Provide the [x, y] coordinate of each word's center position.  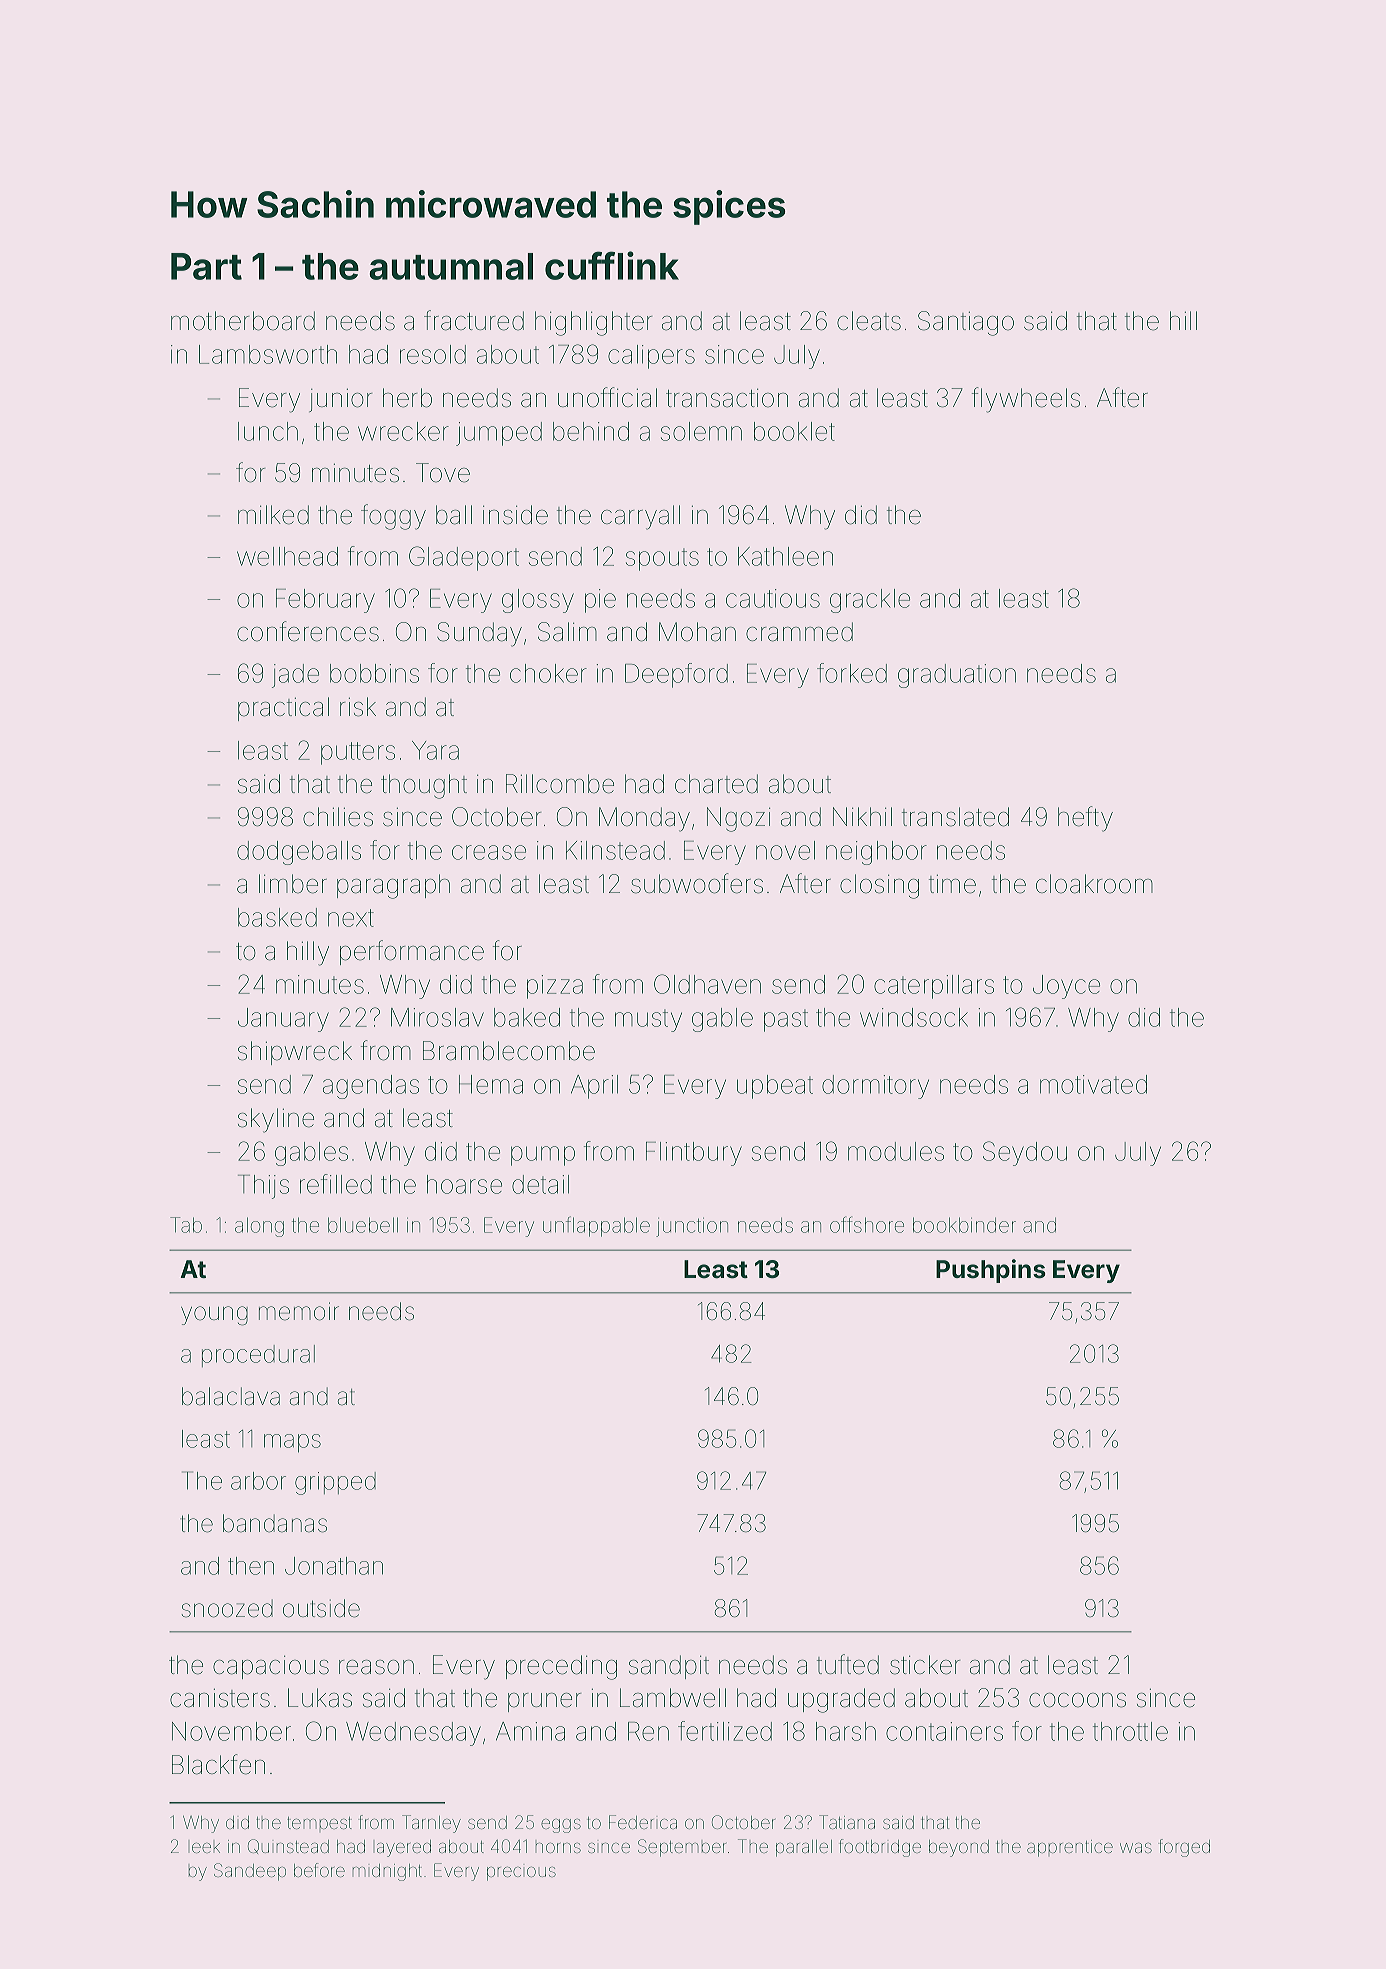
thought [424, 786]
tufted [848, 1664]
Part [206, 266]
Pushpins [991, 1271]
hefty [1085, 819]
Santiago [966, 323]
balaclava [231, 1396]
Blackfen [218, 1764]
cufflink [612, 265]
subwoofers [697, 883]
